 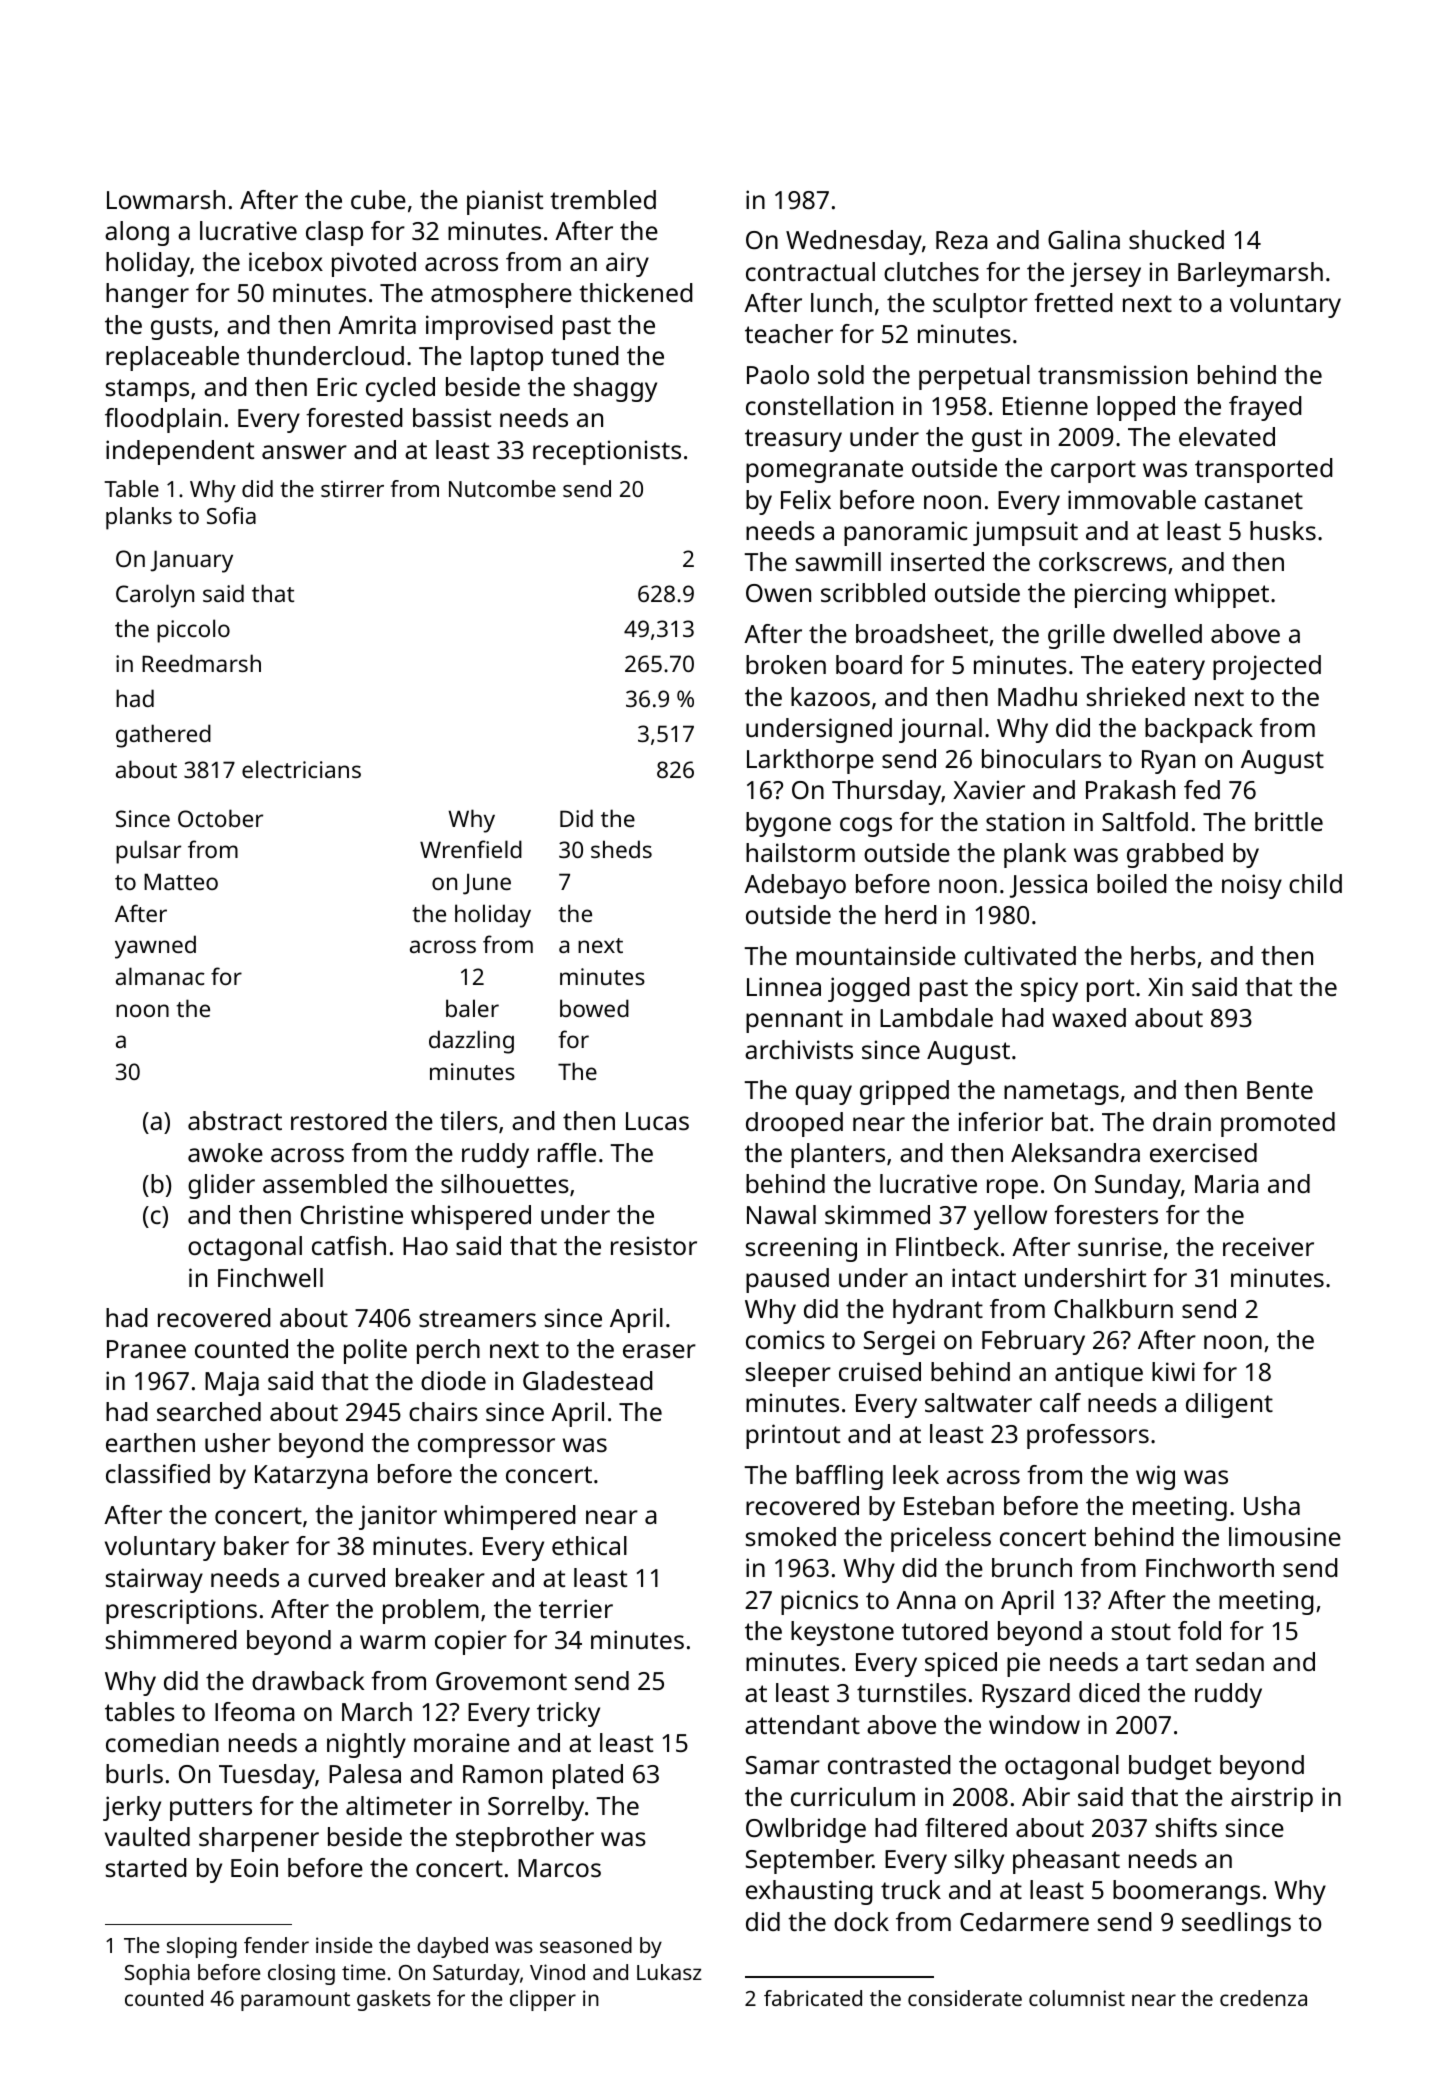 What do you see at coordinates (259, 1839) in the screenshot?
I see `sharpener` at bounding box center [259, 1839].
